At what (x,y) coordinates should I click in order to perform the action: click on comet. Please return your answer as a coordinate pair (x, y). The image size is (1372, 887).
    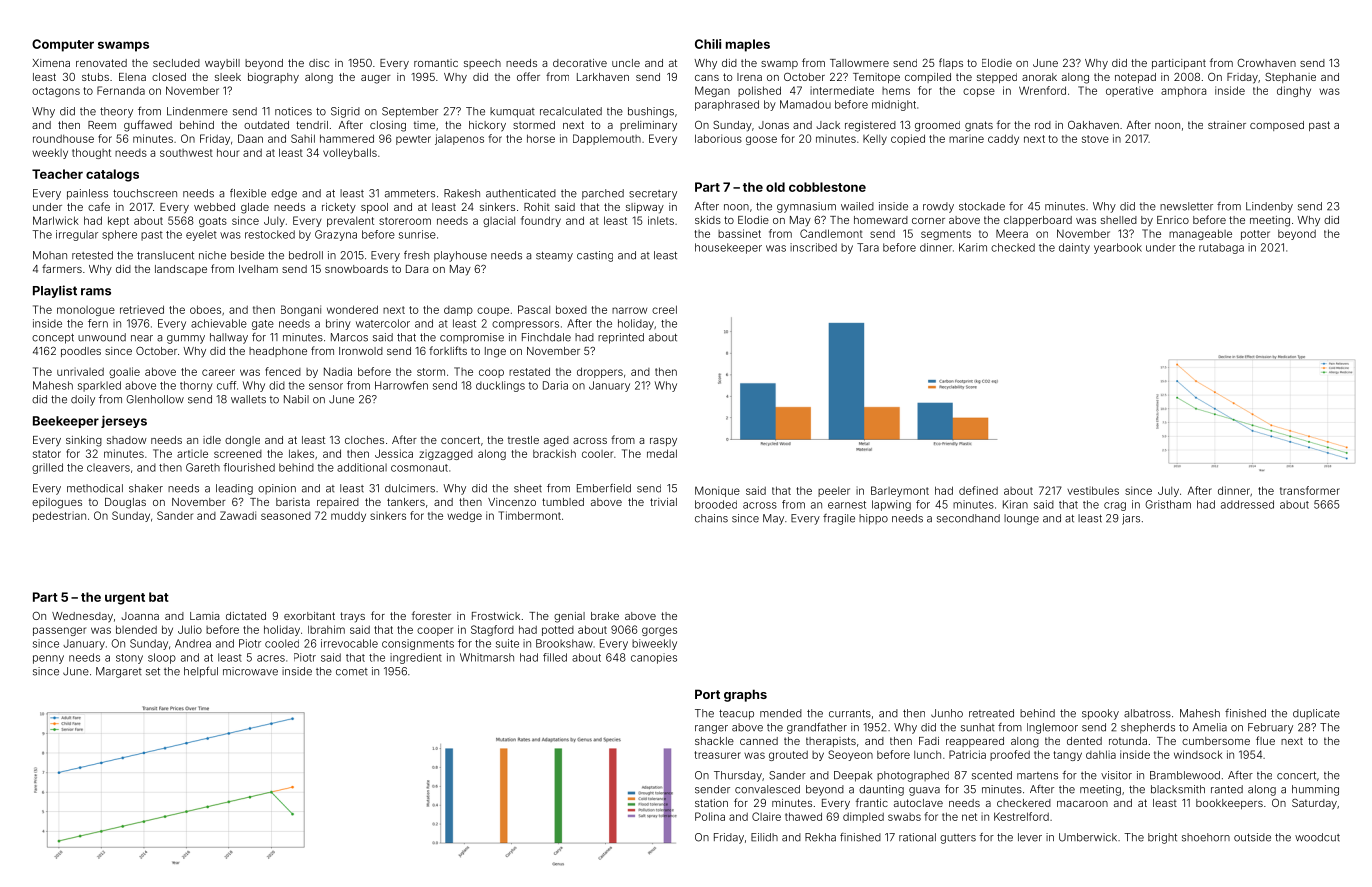
    Looking at the image, I should click on (352, 672).
